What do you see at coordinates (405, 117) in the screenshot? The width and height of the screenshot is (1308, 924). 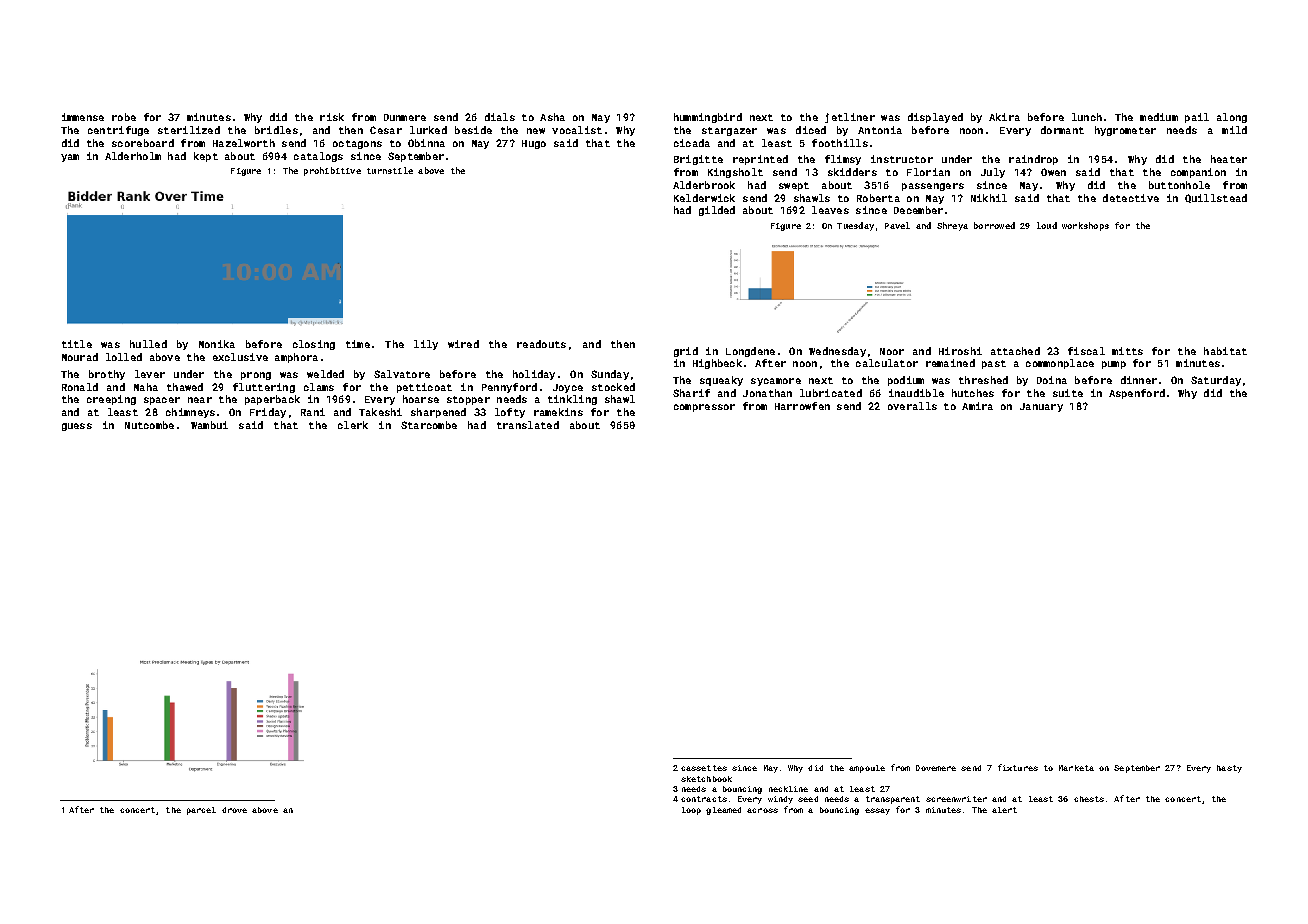 I see `Dunmere` at bounding box center [405, 117].
